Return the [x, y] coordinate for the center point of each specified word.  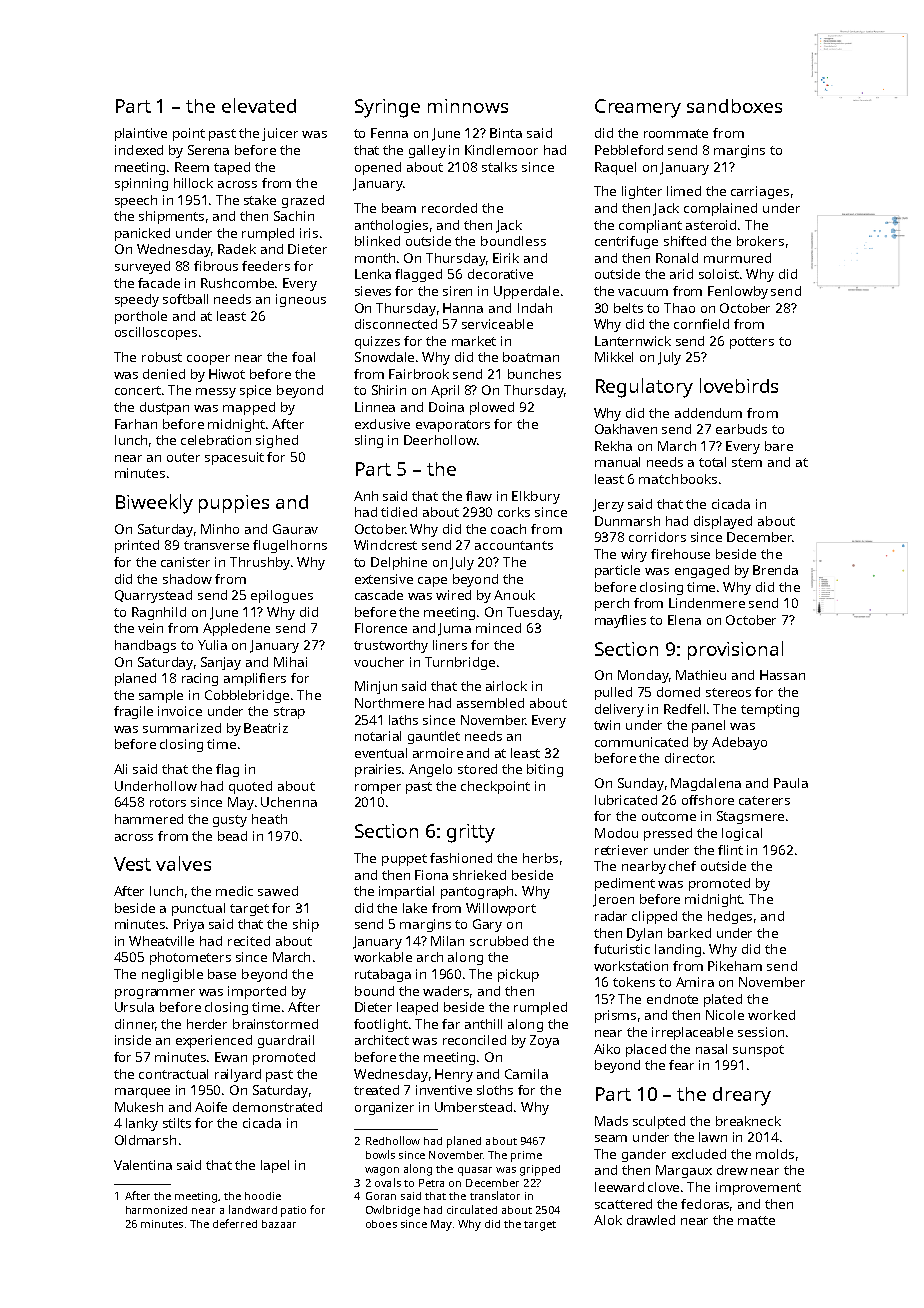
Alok [608, 1220]
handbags [145, 646]
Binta [506, 133]
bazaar [279, 1224]
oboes [381, 1224]
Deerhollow [440, 440]
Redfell [684, 709]
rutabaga [383, 975]
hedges [730, 917]
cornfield [701, 324]
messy [216, 393]
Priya [189, 925]
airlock [506, 686]
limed [684, 191]
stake [260, 200]
